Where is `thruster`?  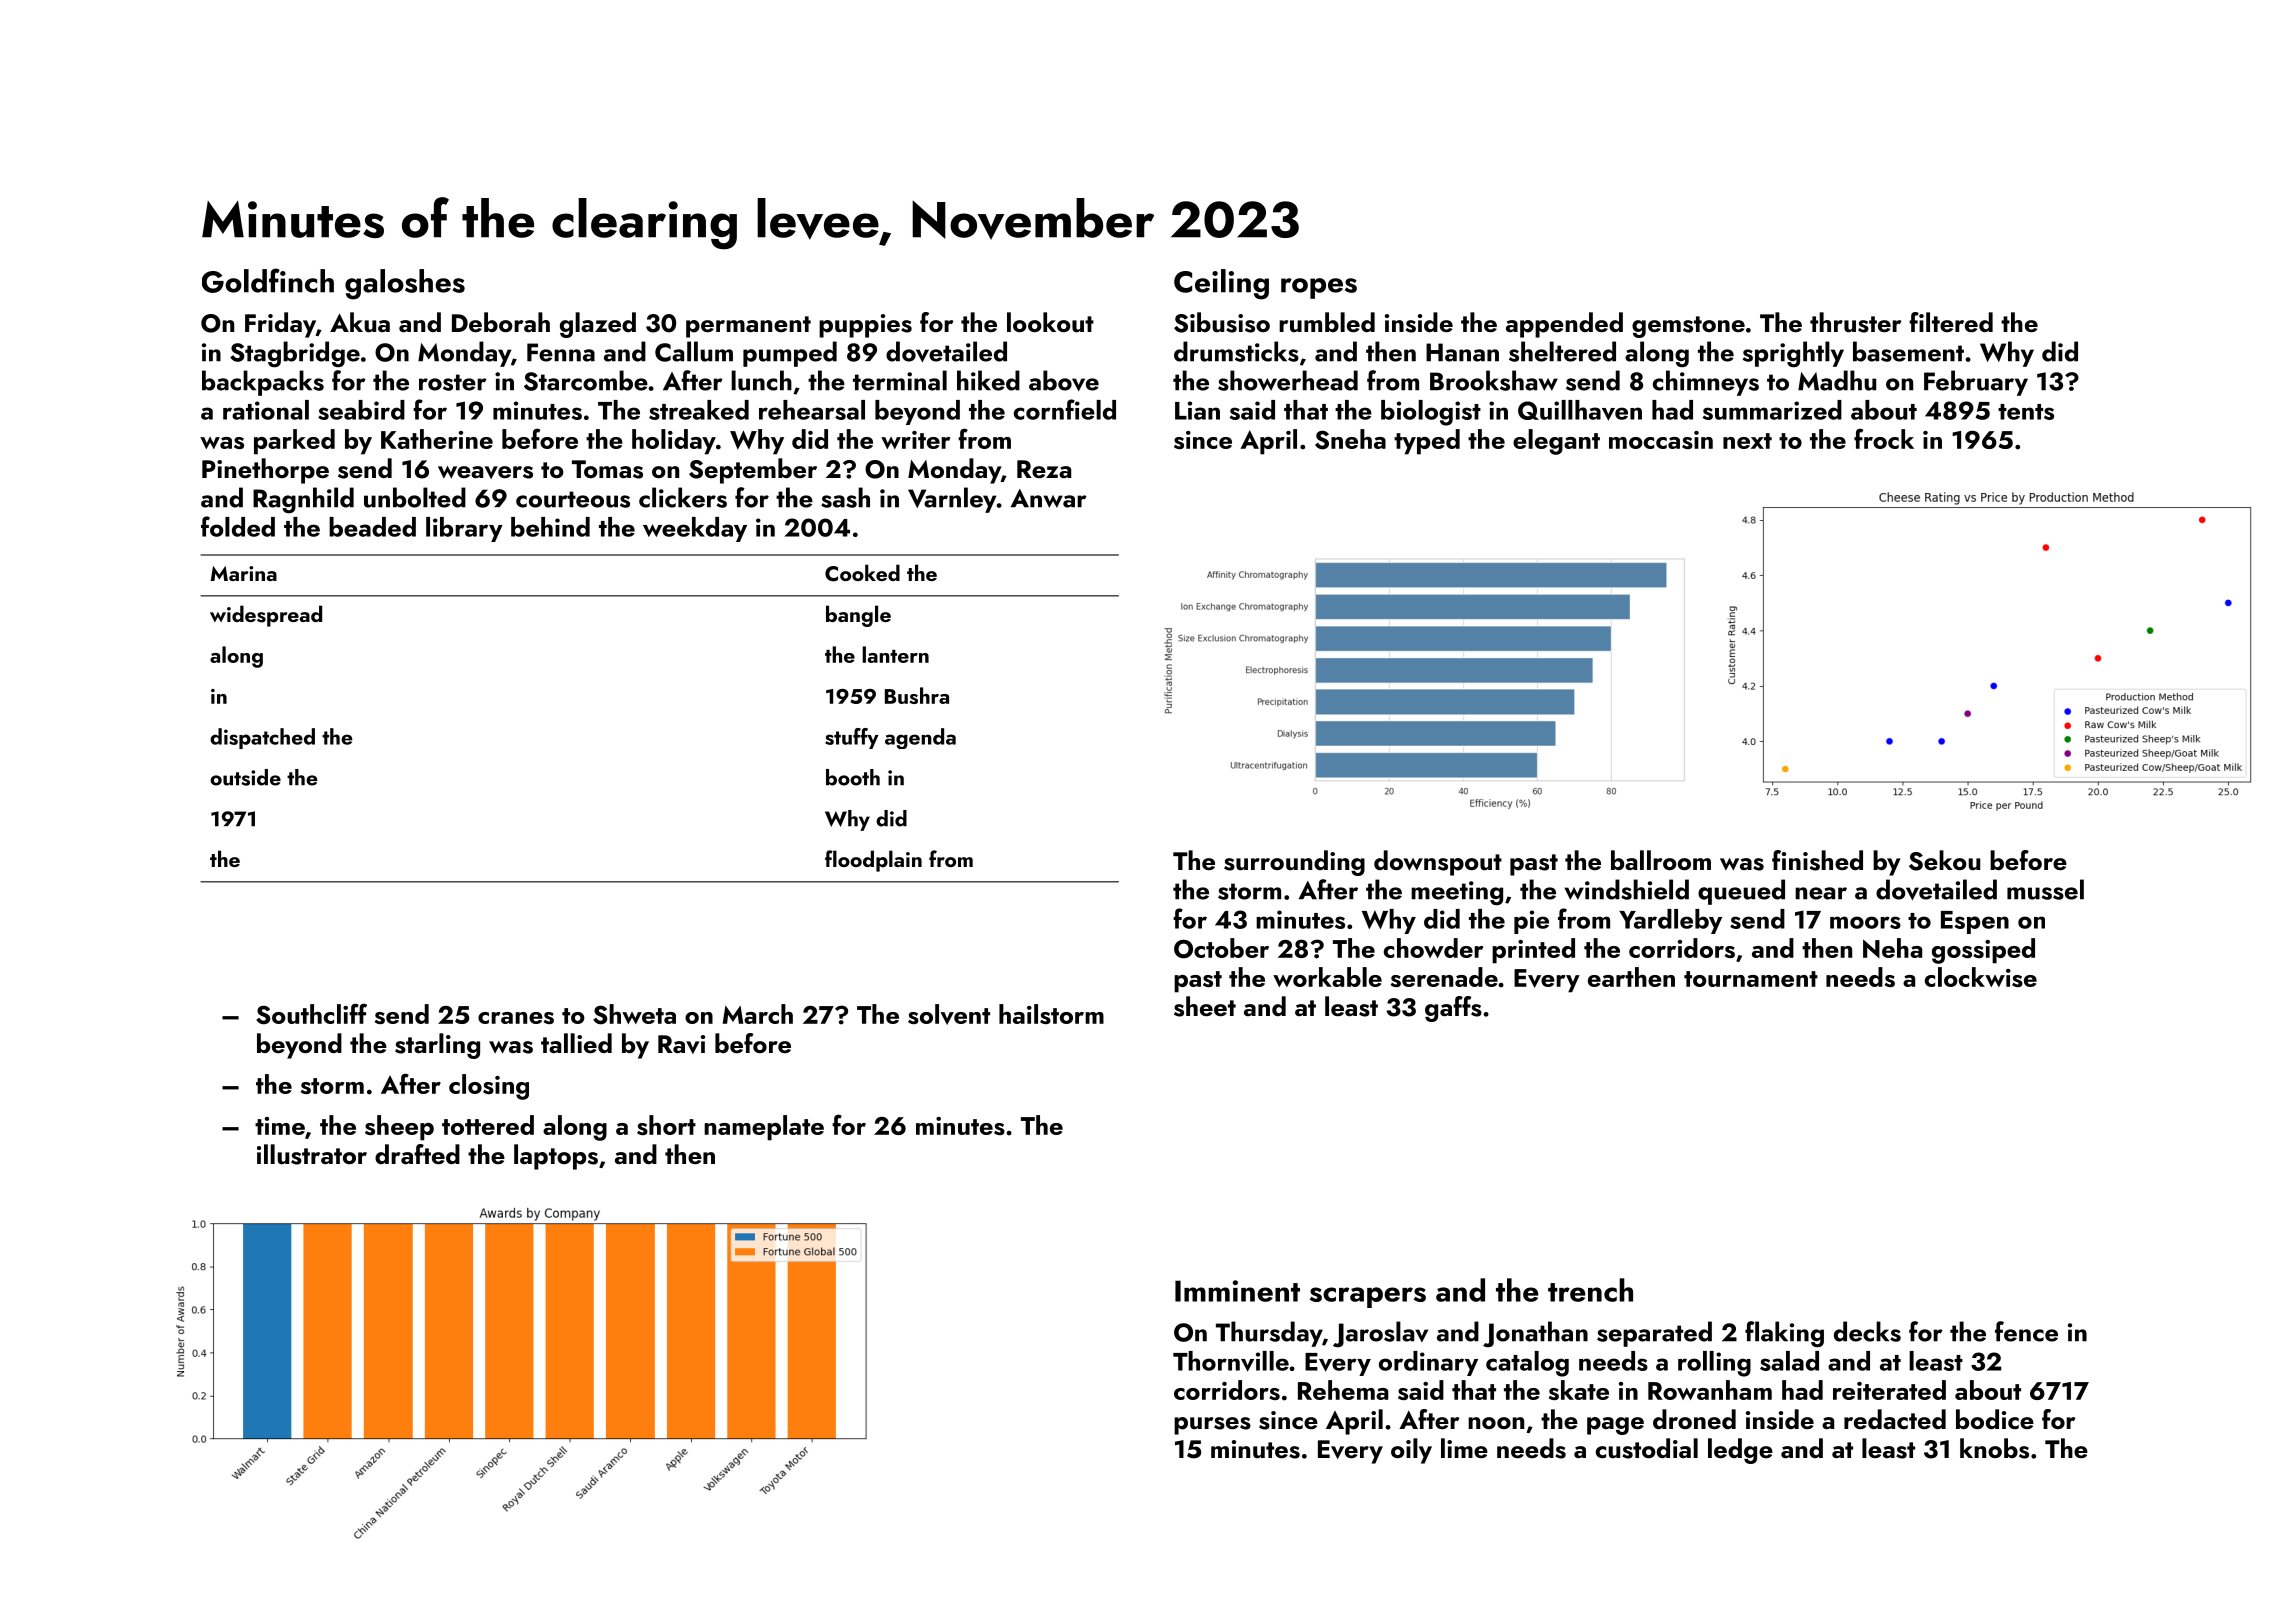
thruster is located at coordinates (1856, 322).
